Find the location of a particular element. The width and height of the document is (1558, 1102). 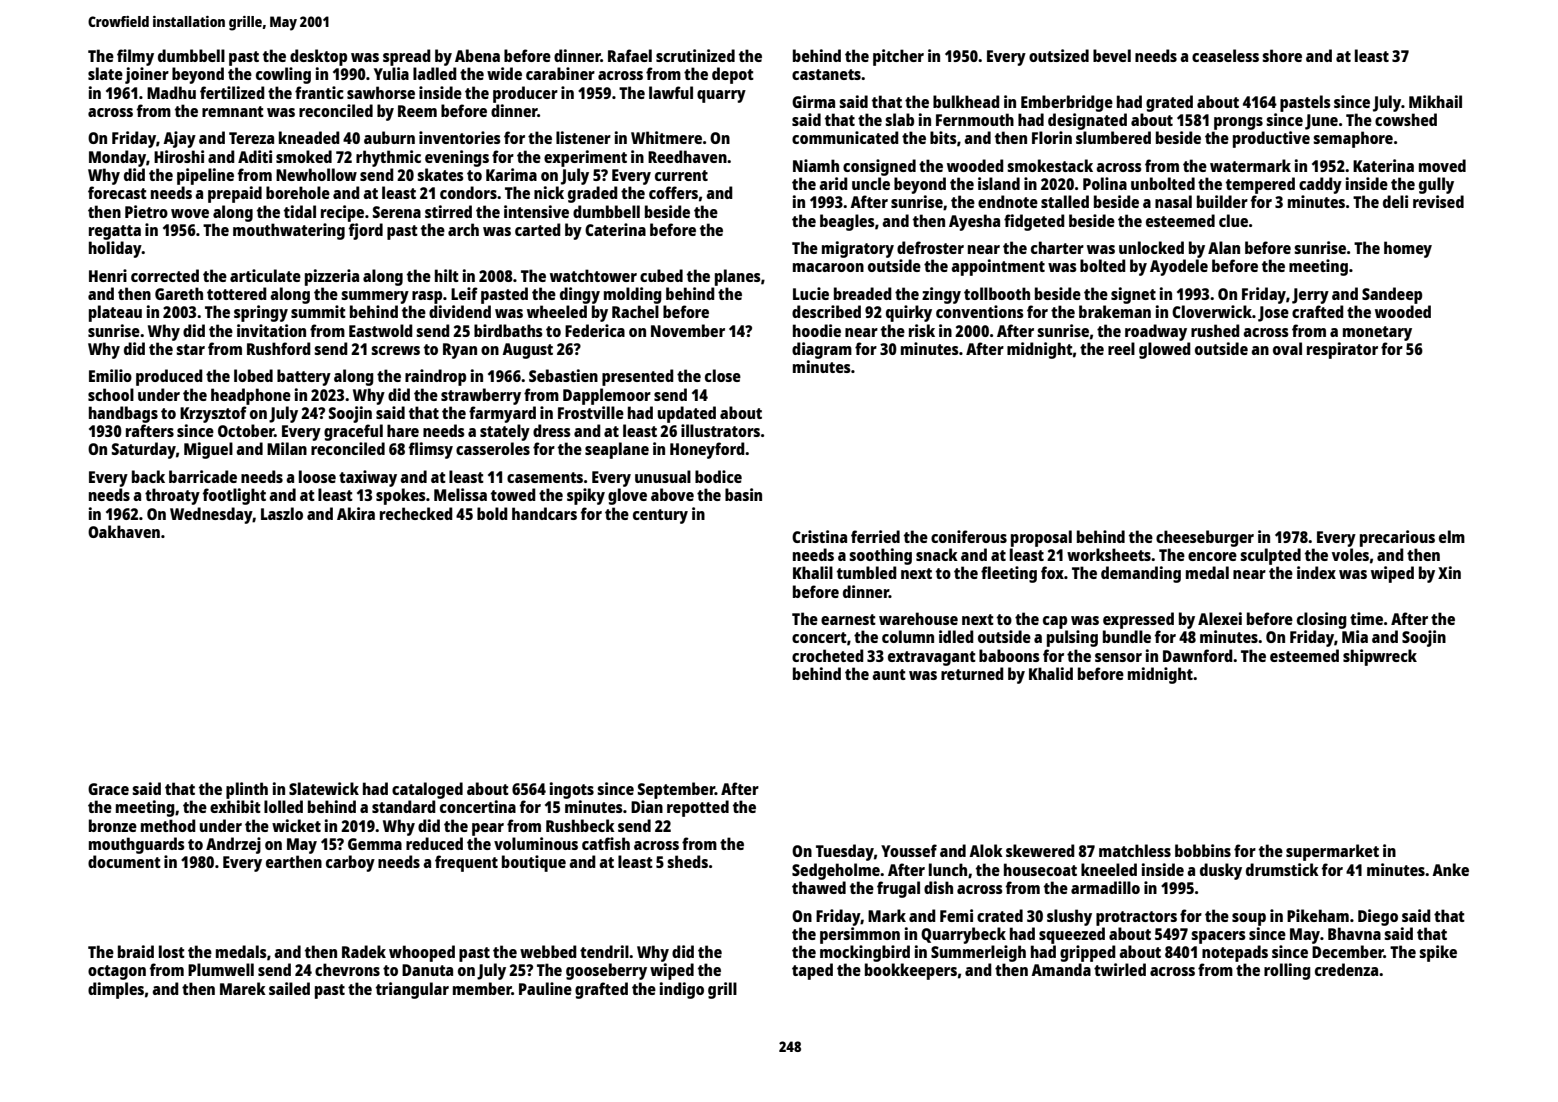

coffers is located at coordinates (673, 192).
